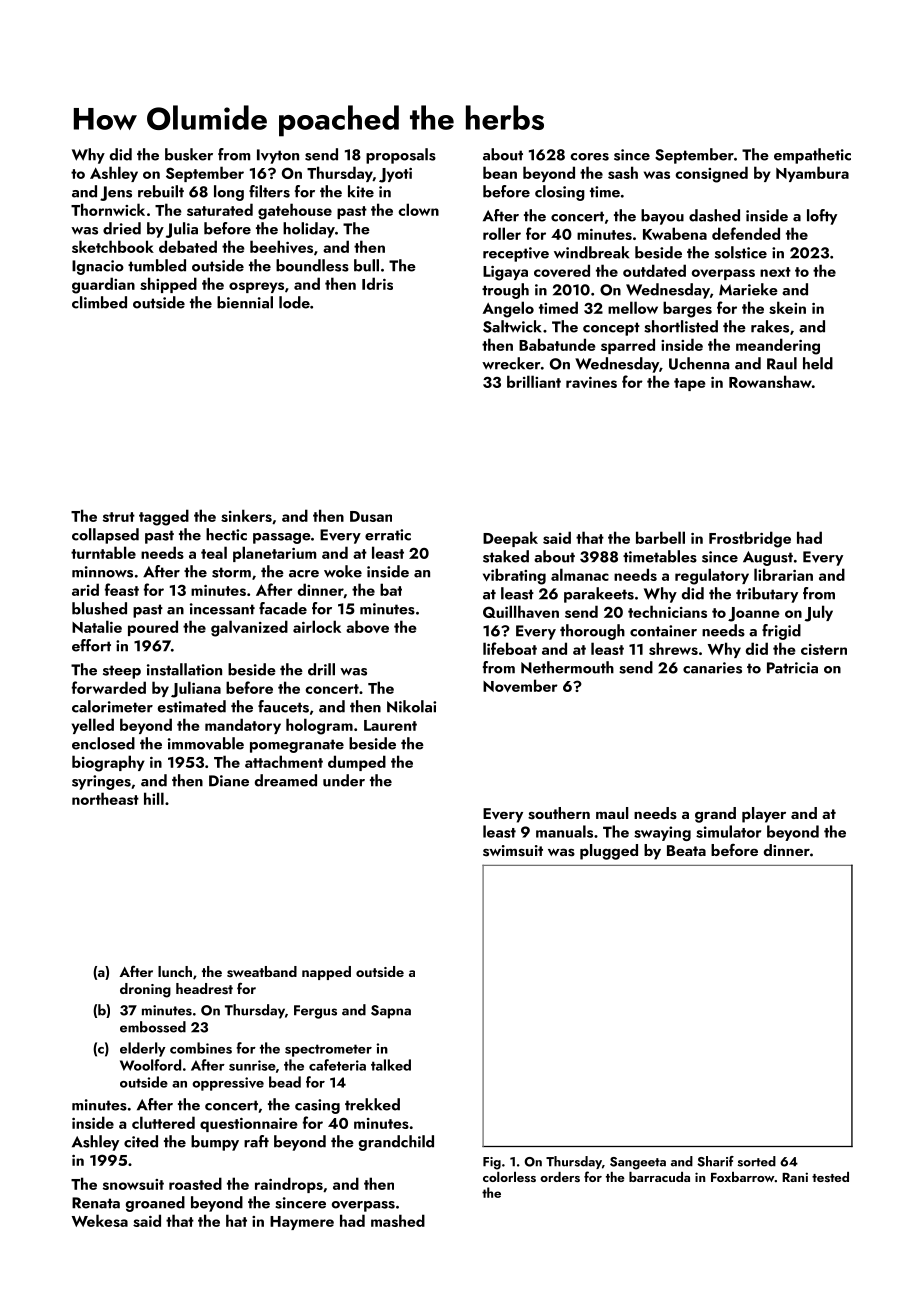 The width and height of the screenshot is (924, 1311). I want to click on consigned, so click(711, 174).
